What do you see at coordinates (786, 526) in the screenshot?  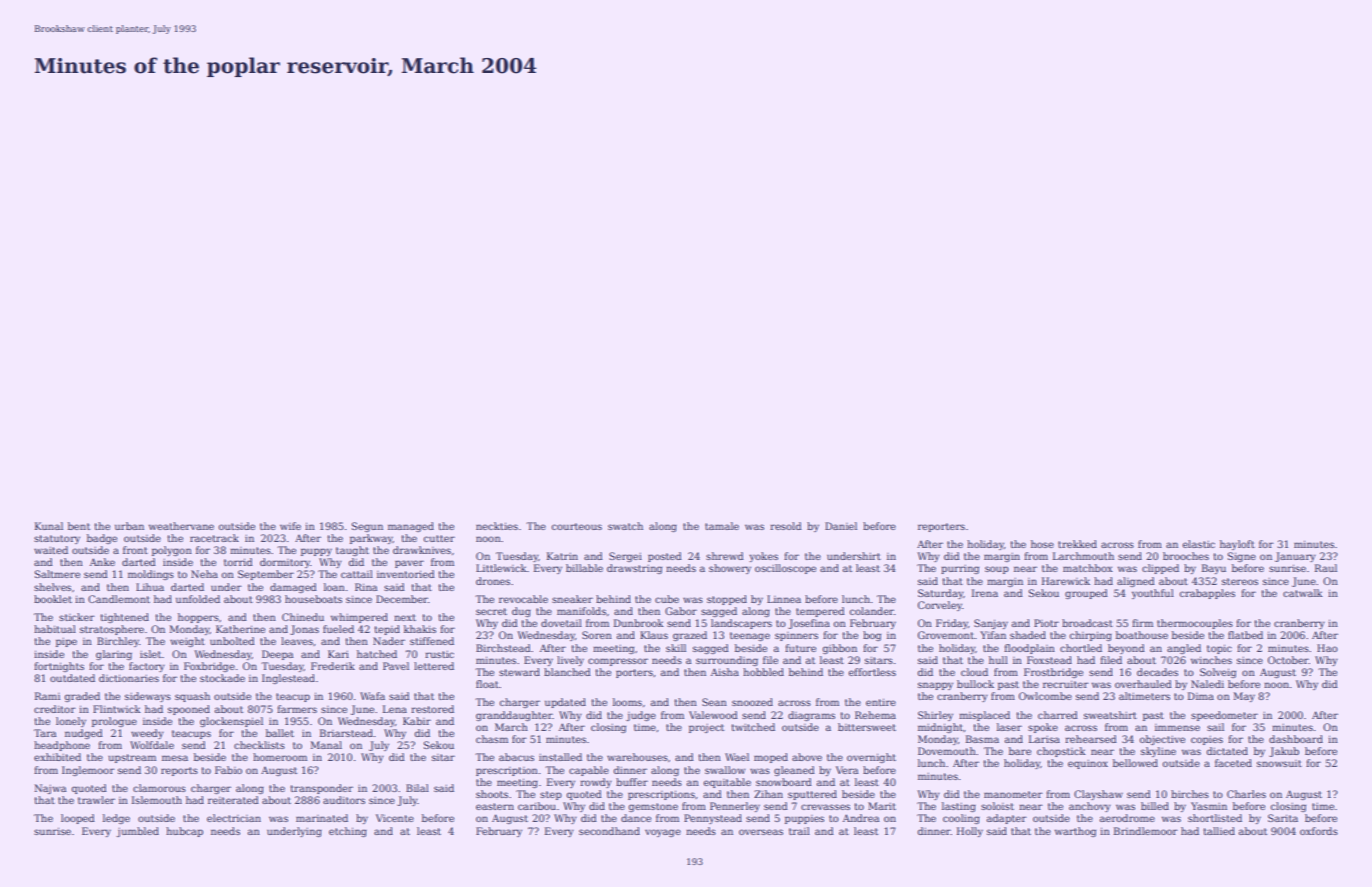 I see `resold` at bounding box center [786, 526].
